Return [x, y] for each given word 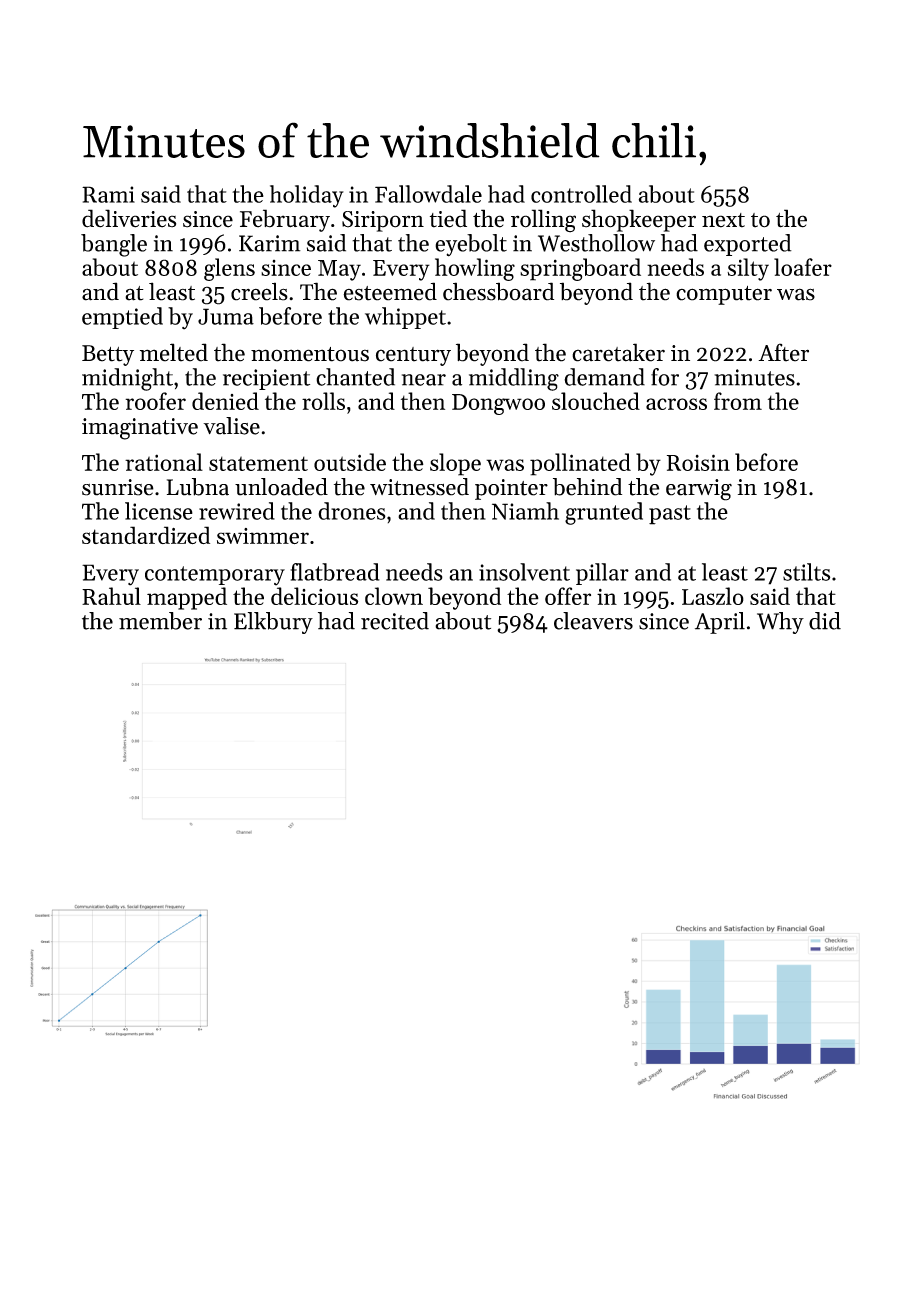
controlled [581, 194]
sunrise [118, 487]
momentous [310, 354]
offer [568, 596]
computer [724, 295]
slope [455, 464]
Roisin [698, 462]
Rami [108, 194]
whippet [405, 318]
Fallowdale [428, 194]
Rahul [111, 596]
